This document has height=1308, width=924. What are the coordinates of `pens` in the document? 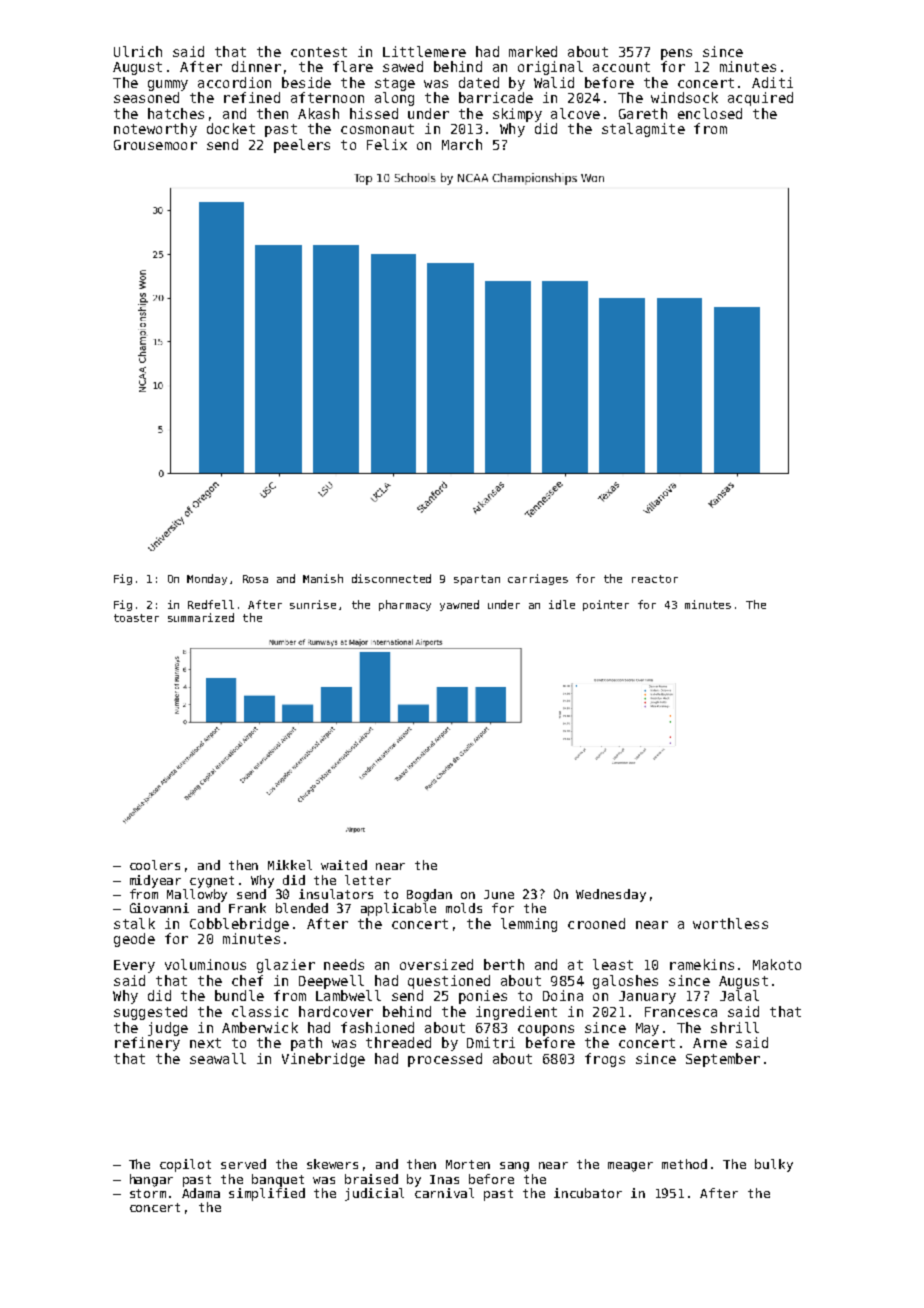 It's located at (676, 54).
